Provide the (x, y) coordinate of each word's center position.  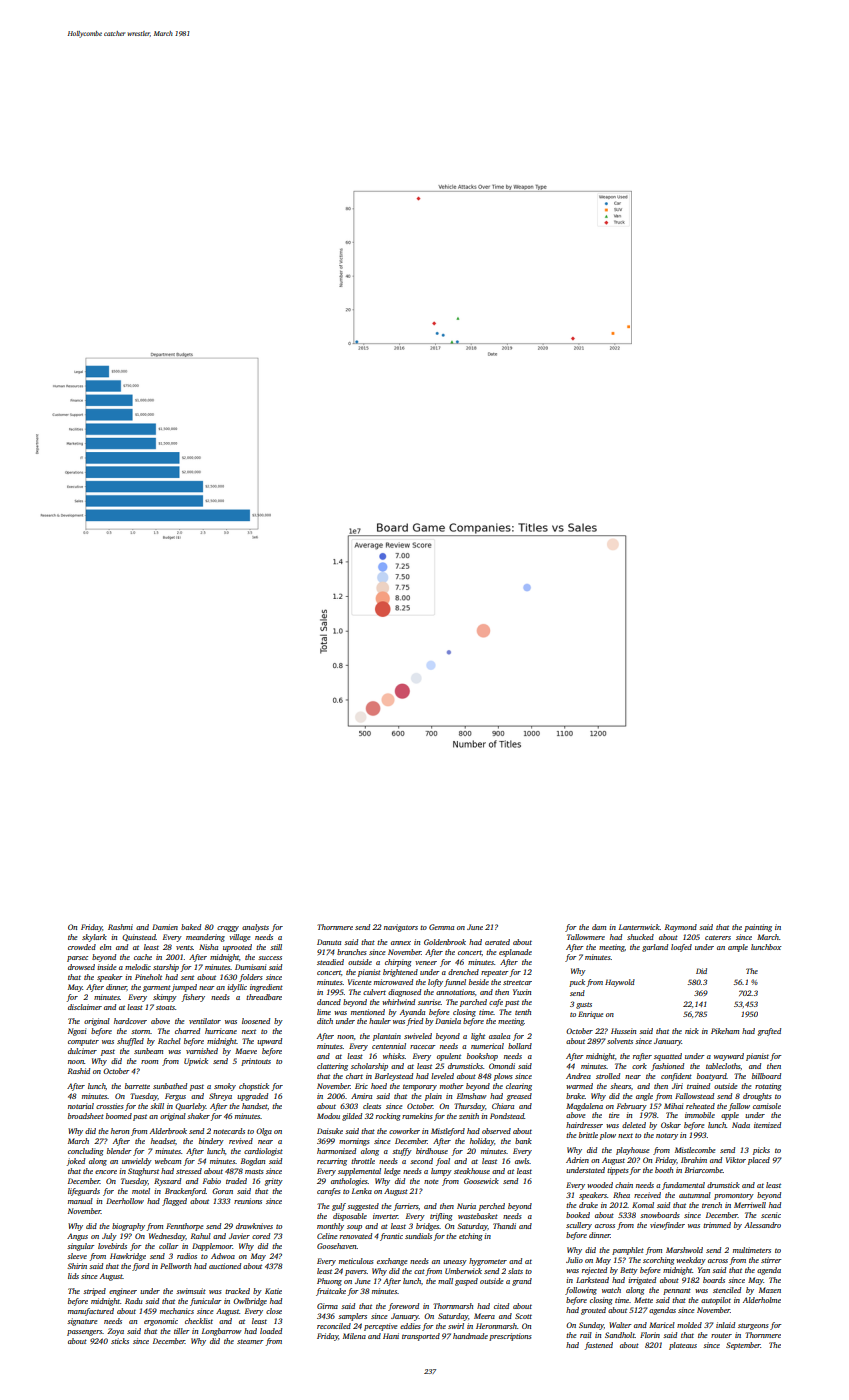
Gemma (441, 927)
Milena (354, 1336)
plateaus (683, 1346)
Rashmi (120, 927)
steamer (250, 1341)
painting (758, 928)
